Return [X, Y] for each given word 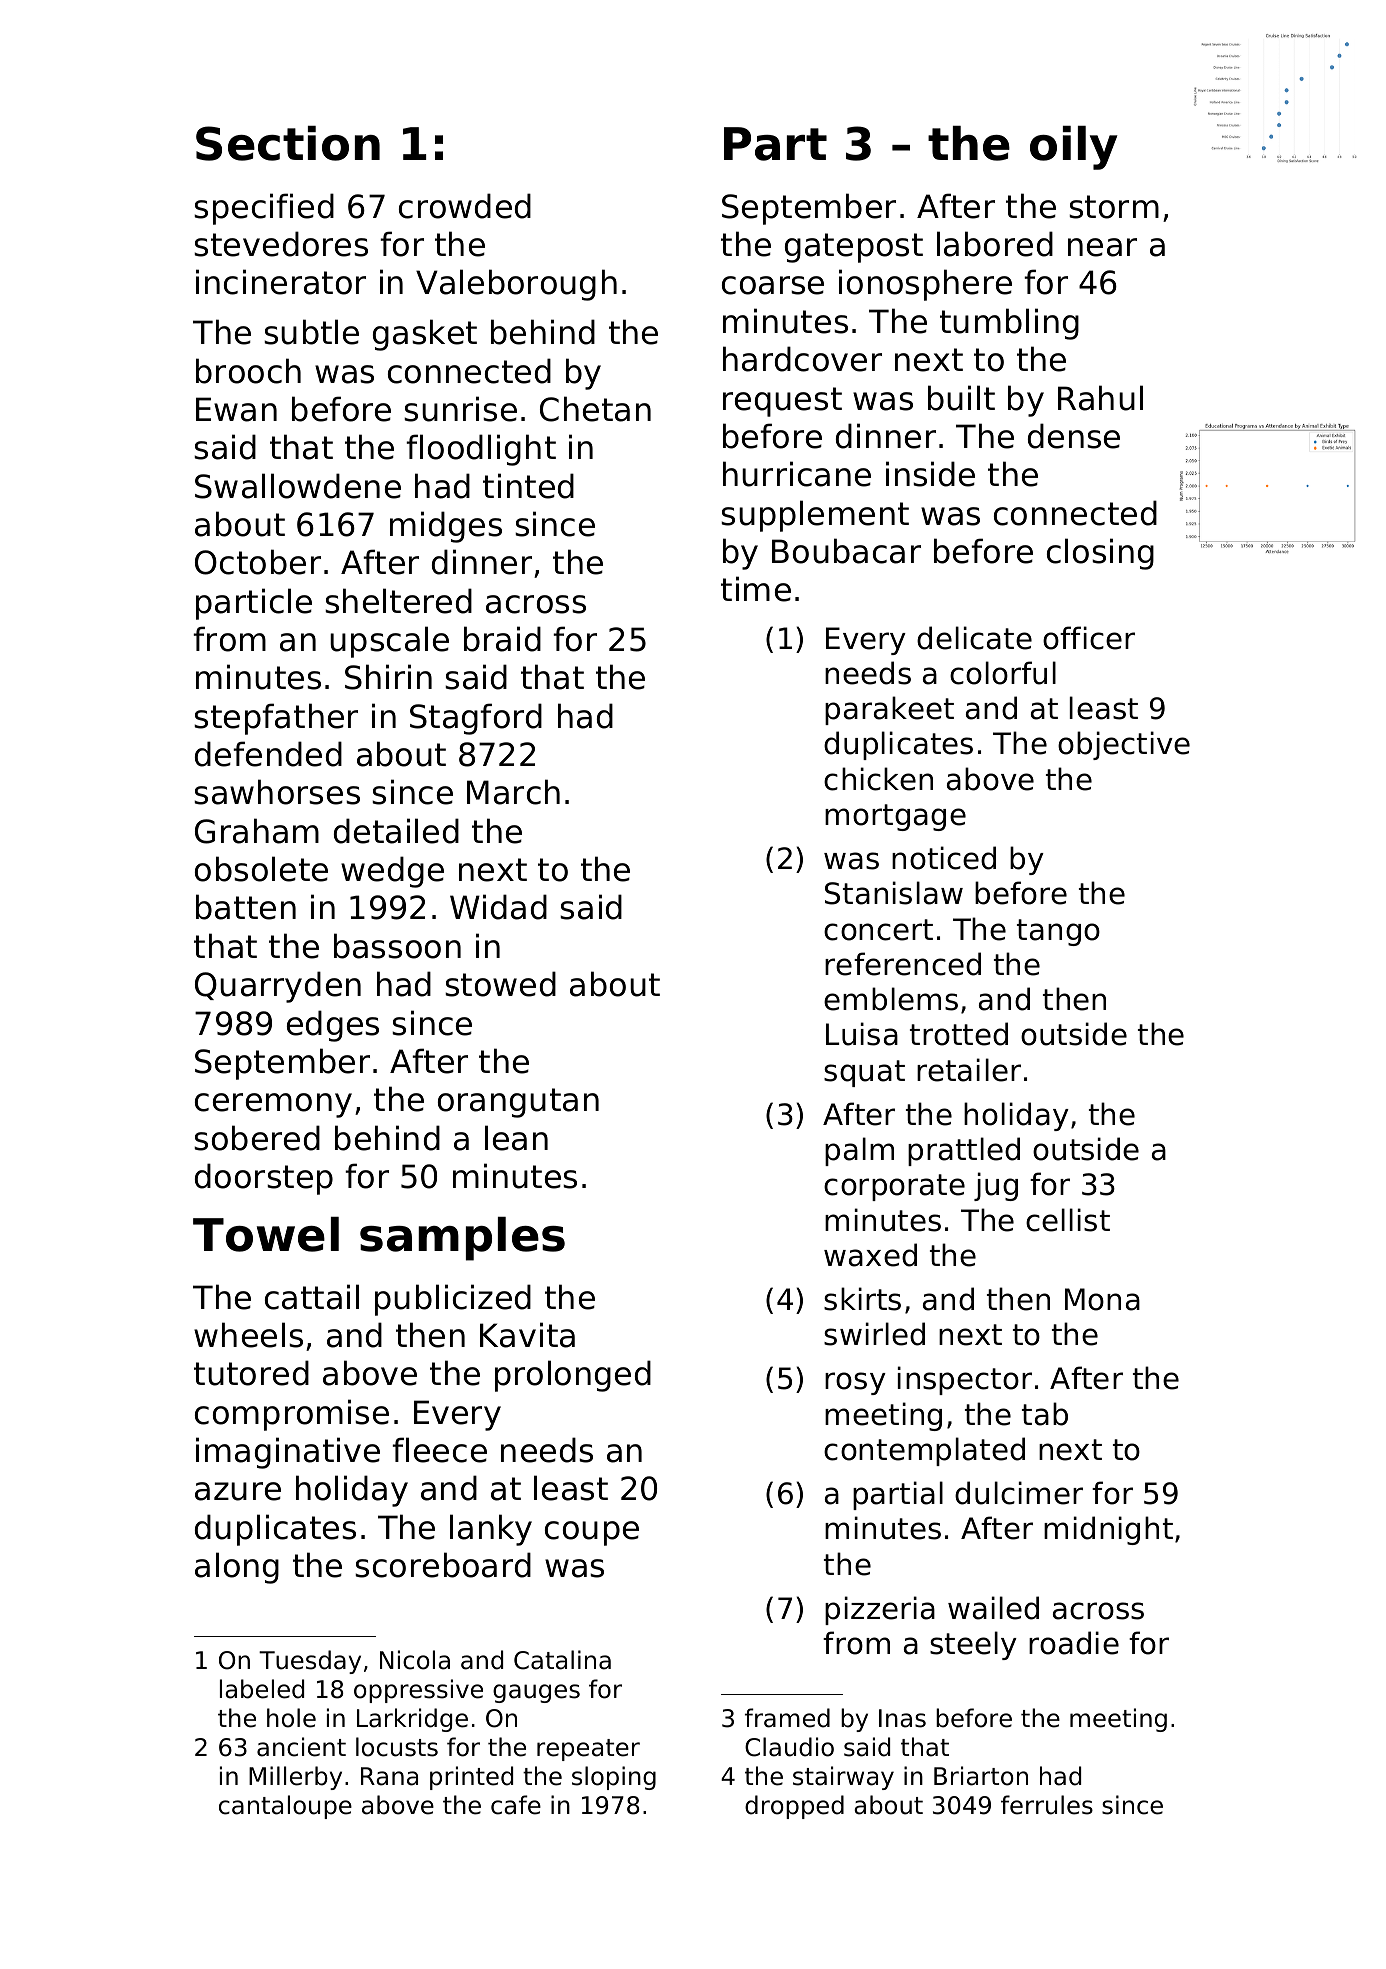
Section [288, 143]
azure [238, 1491]
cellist [1068, 1220]
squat [864, 1073]
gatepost [854, 248]
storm [1114, 207]
